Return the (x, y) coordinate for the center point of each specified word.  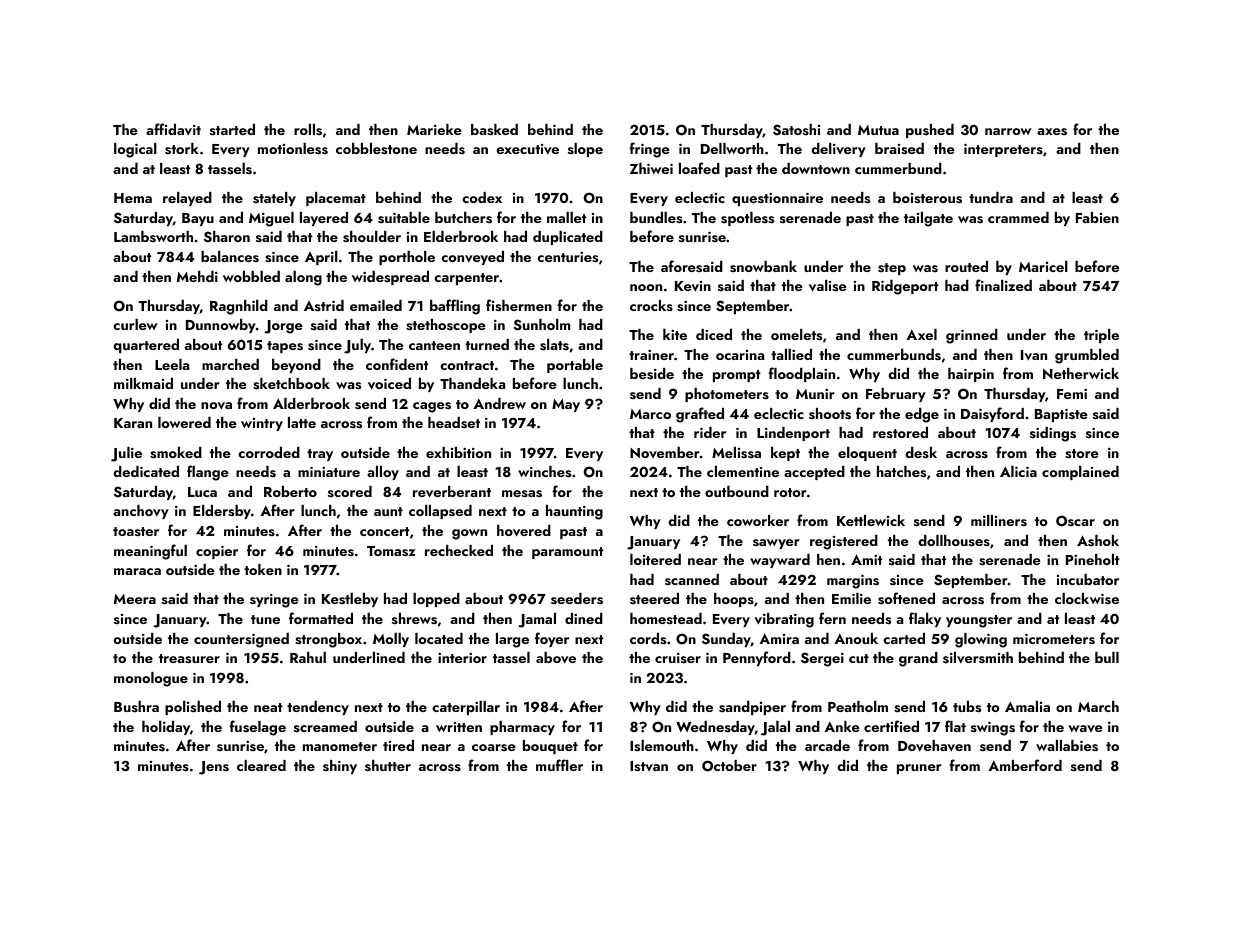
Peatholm (858, 706)
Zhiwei (651, 168)
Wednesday (715, 728)
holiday (166, 728)
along (303, 278)
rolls (308, 130)
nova (216, 406)
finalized (1003, 285)
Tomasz (391, 551)
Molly (391, 640)
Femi (1072, 394)
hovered (524, 531)
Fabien (1097, 217)
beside (652, 374)
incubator (1088, 579)
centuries (567, 257)
